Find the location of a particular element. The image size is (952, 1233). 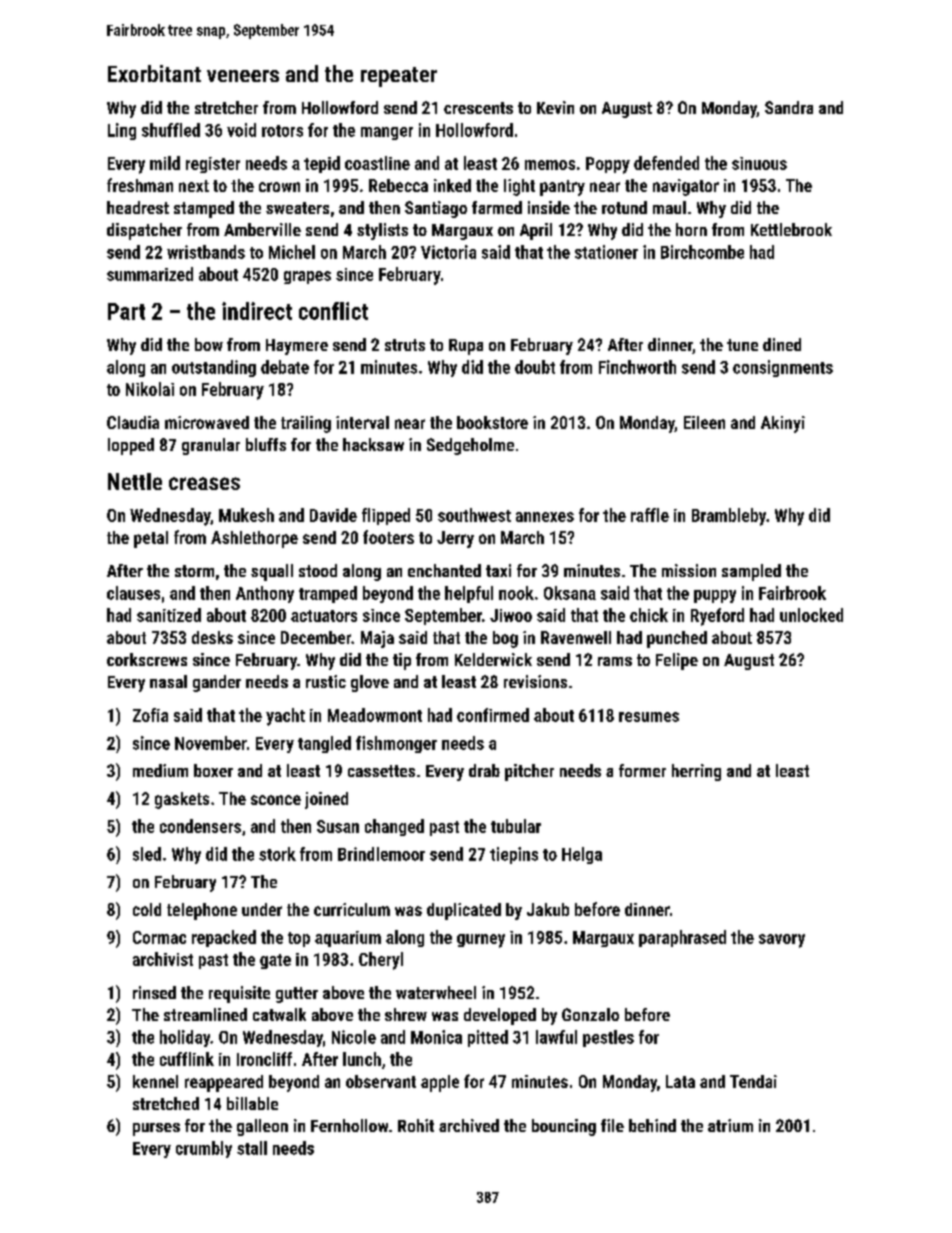

medium is located at coordinates (160, 770).
